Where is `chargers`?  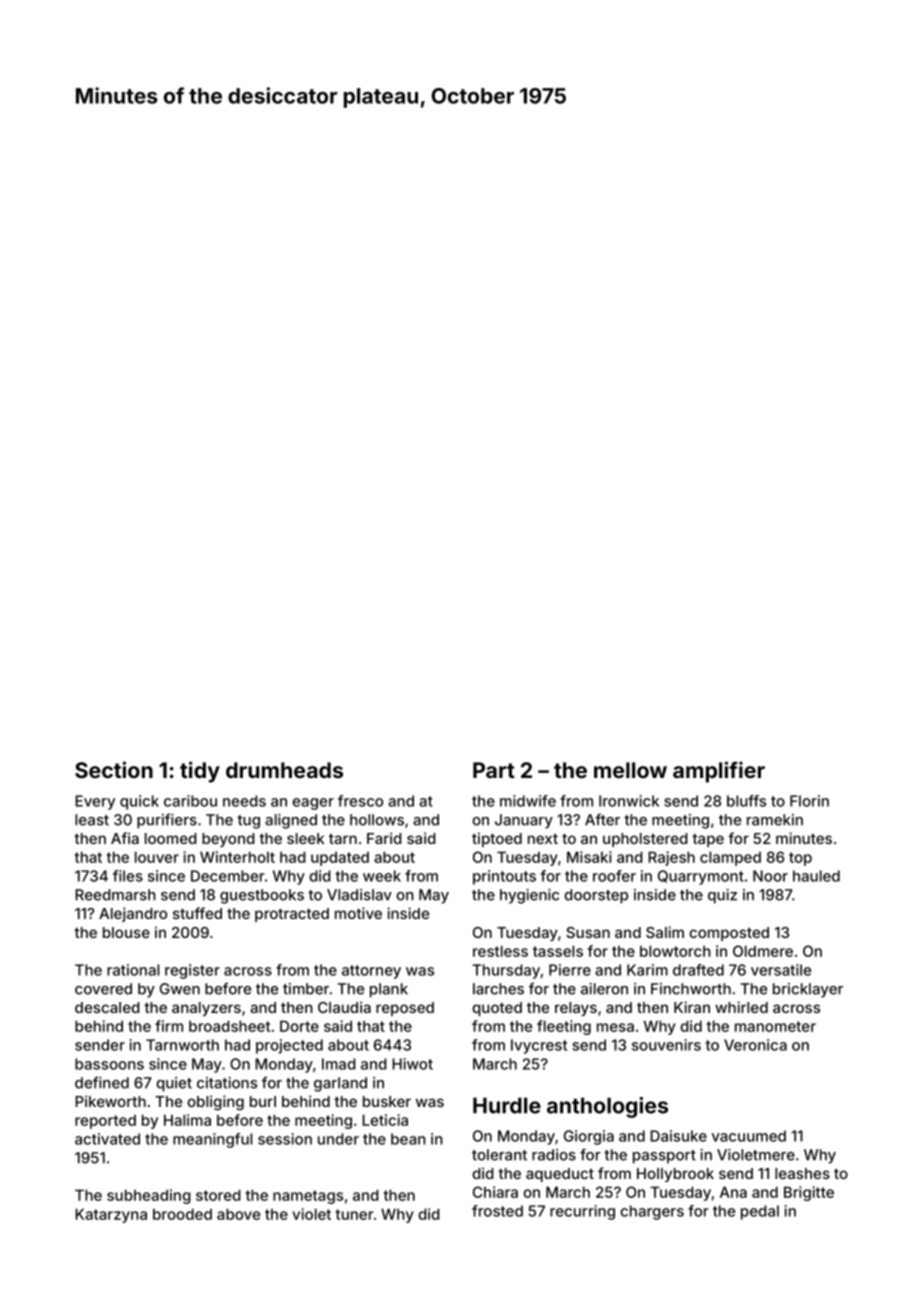
chargers is located at coordinates (652, 1212).
